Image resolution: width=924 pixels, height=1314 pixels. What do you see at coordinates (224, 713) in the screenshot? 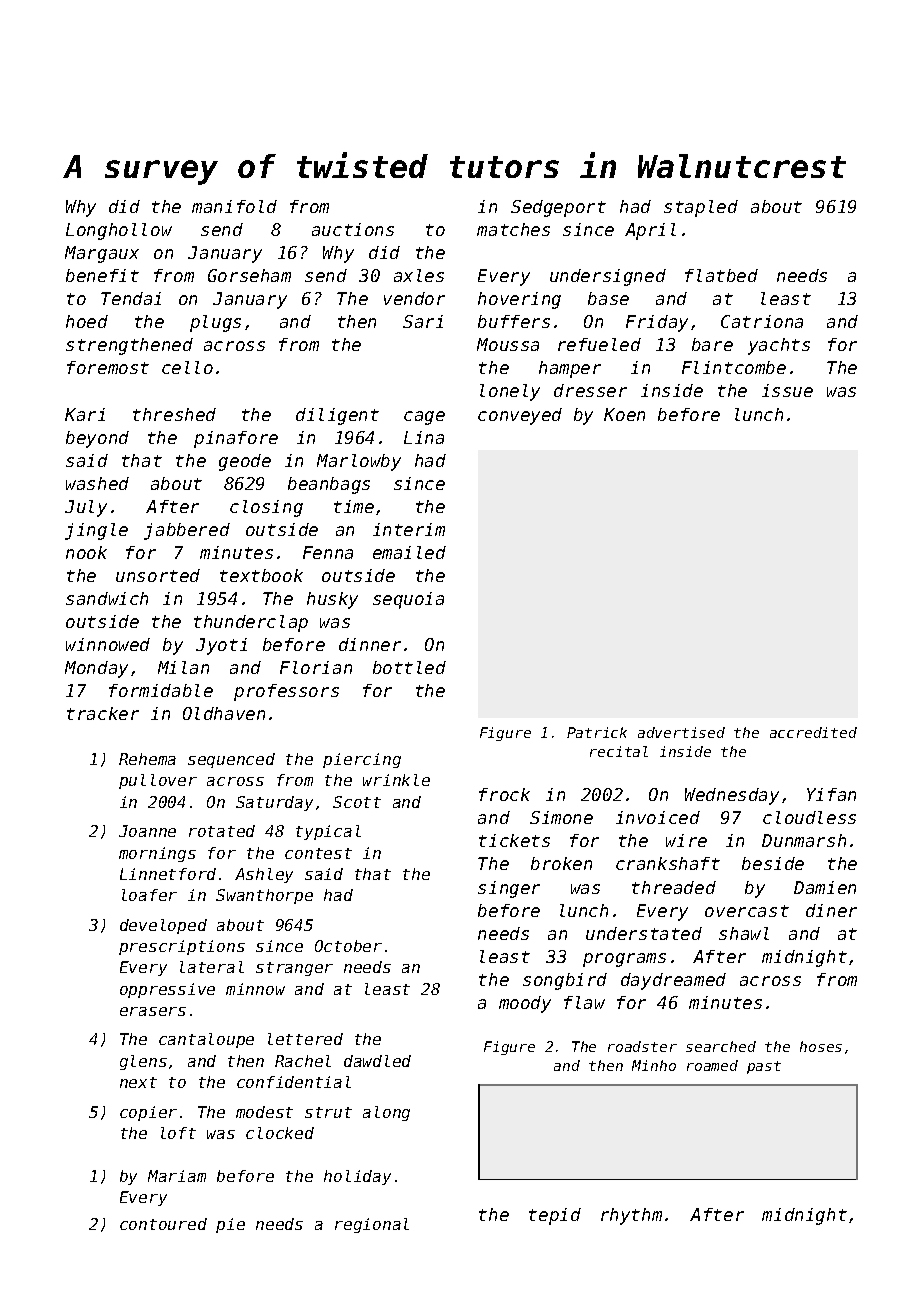
I see `Oldhaven` at bounding box center [224, 713].
